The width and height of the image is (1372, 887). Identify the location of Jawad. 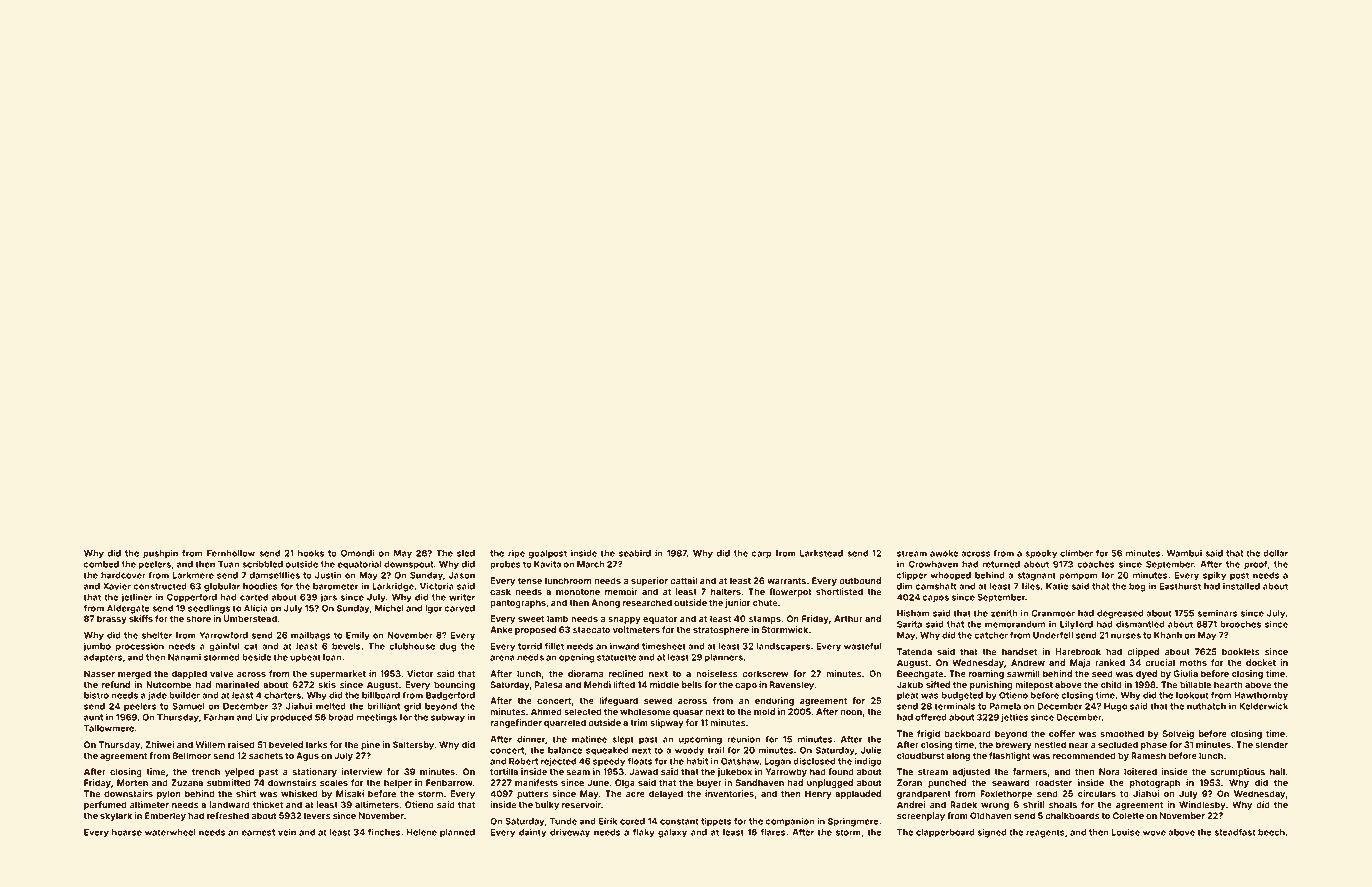
(643, 771).
